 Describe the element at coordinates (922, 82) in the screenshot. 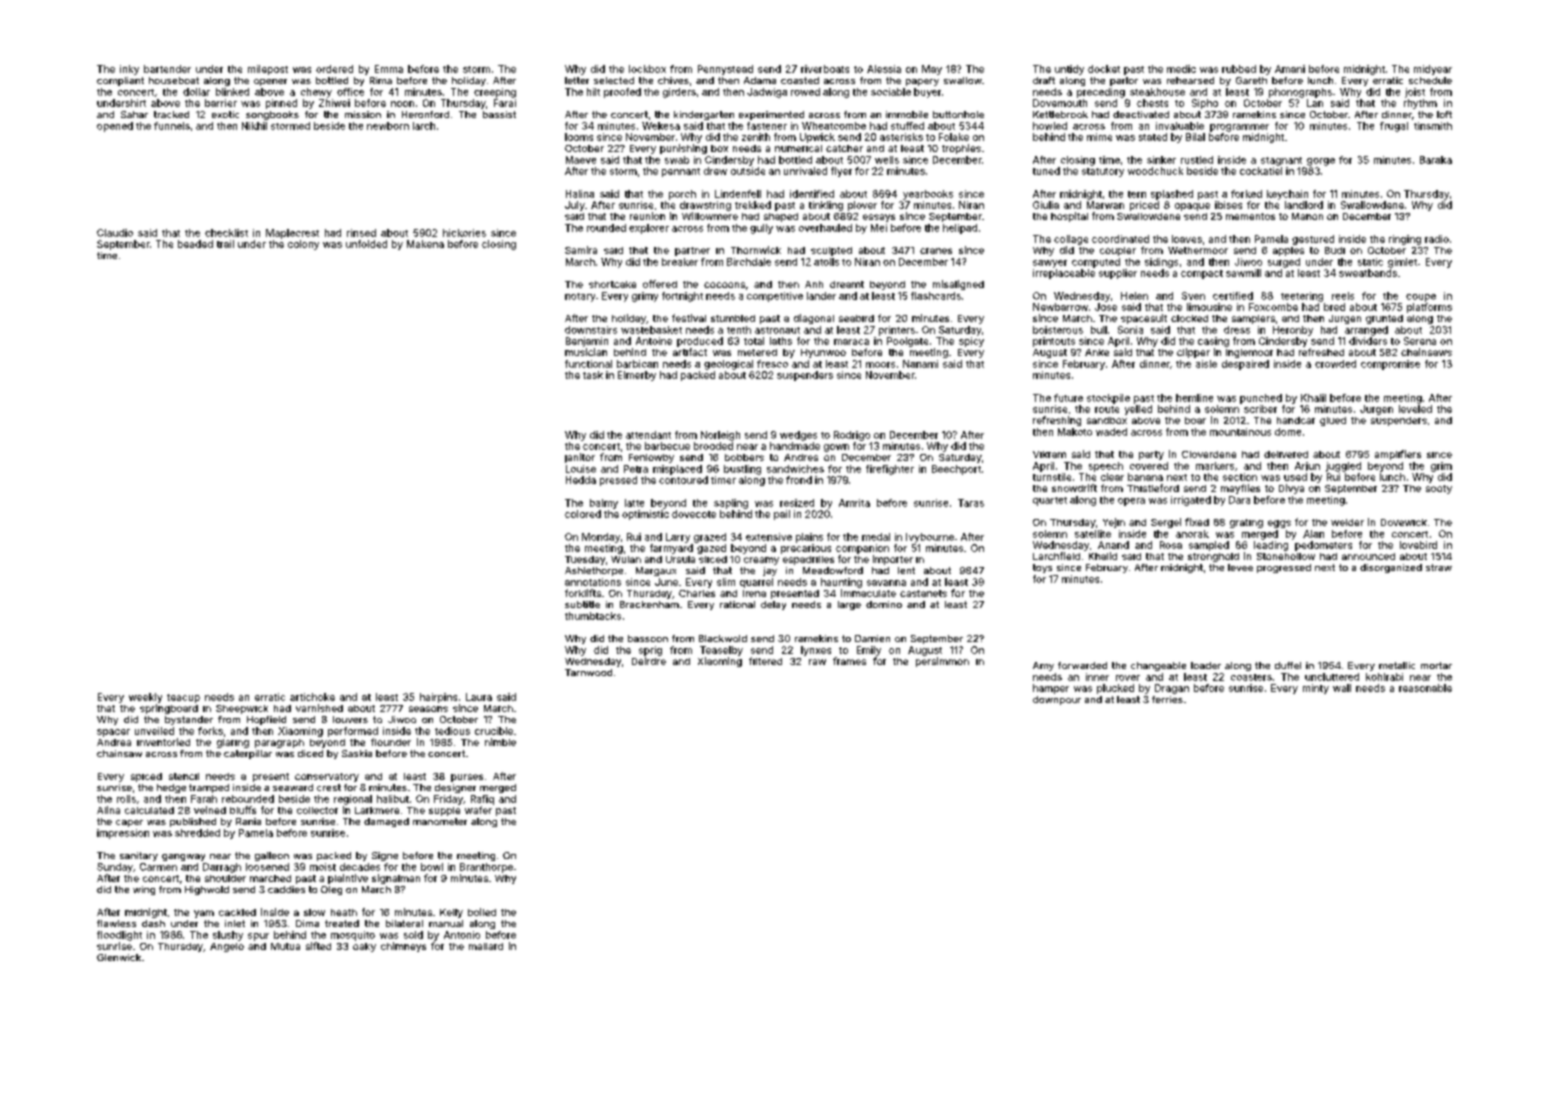

I see `papery` at that location.
